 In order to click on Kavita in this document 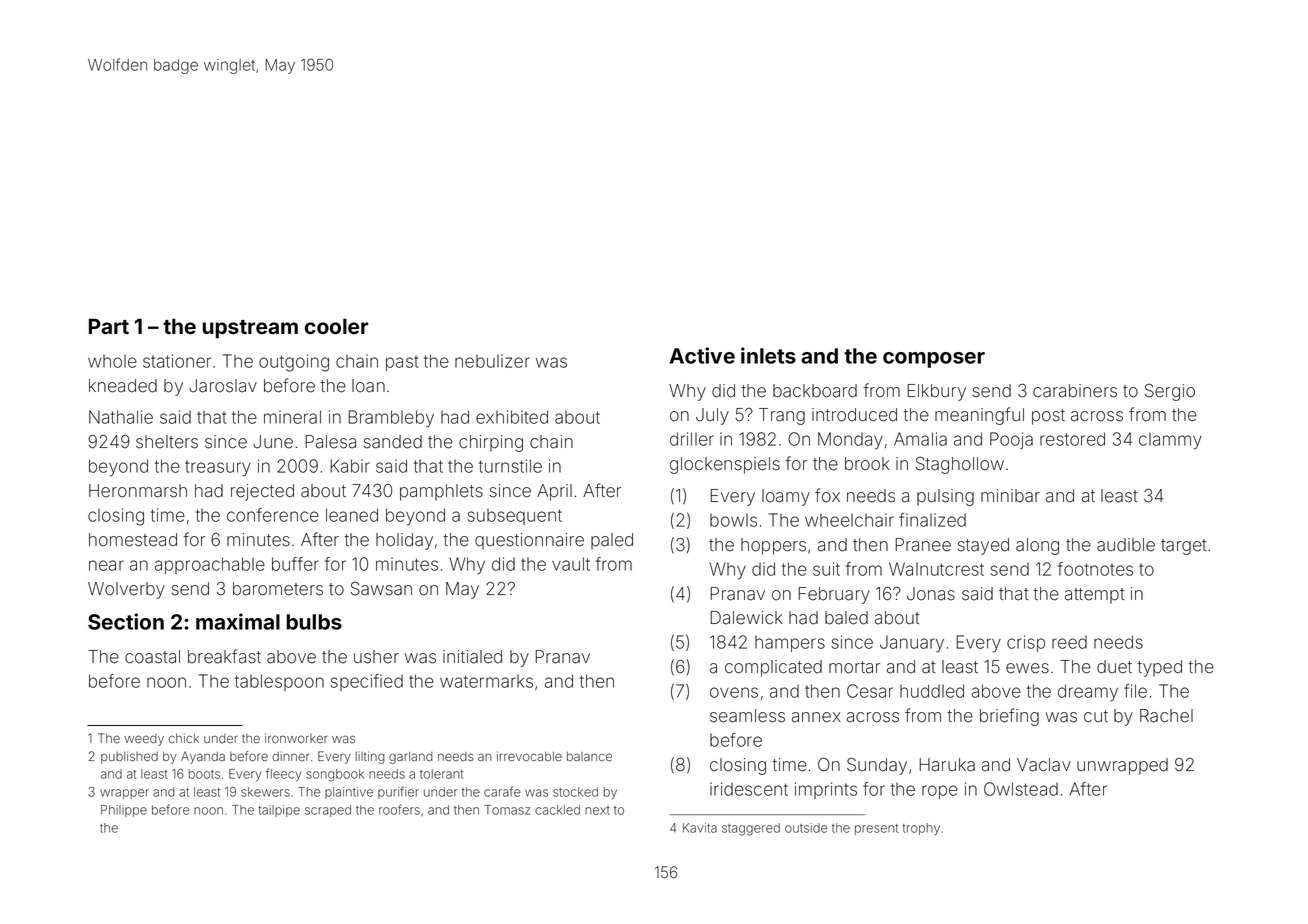, I will do `click(700, 828)`.
